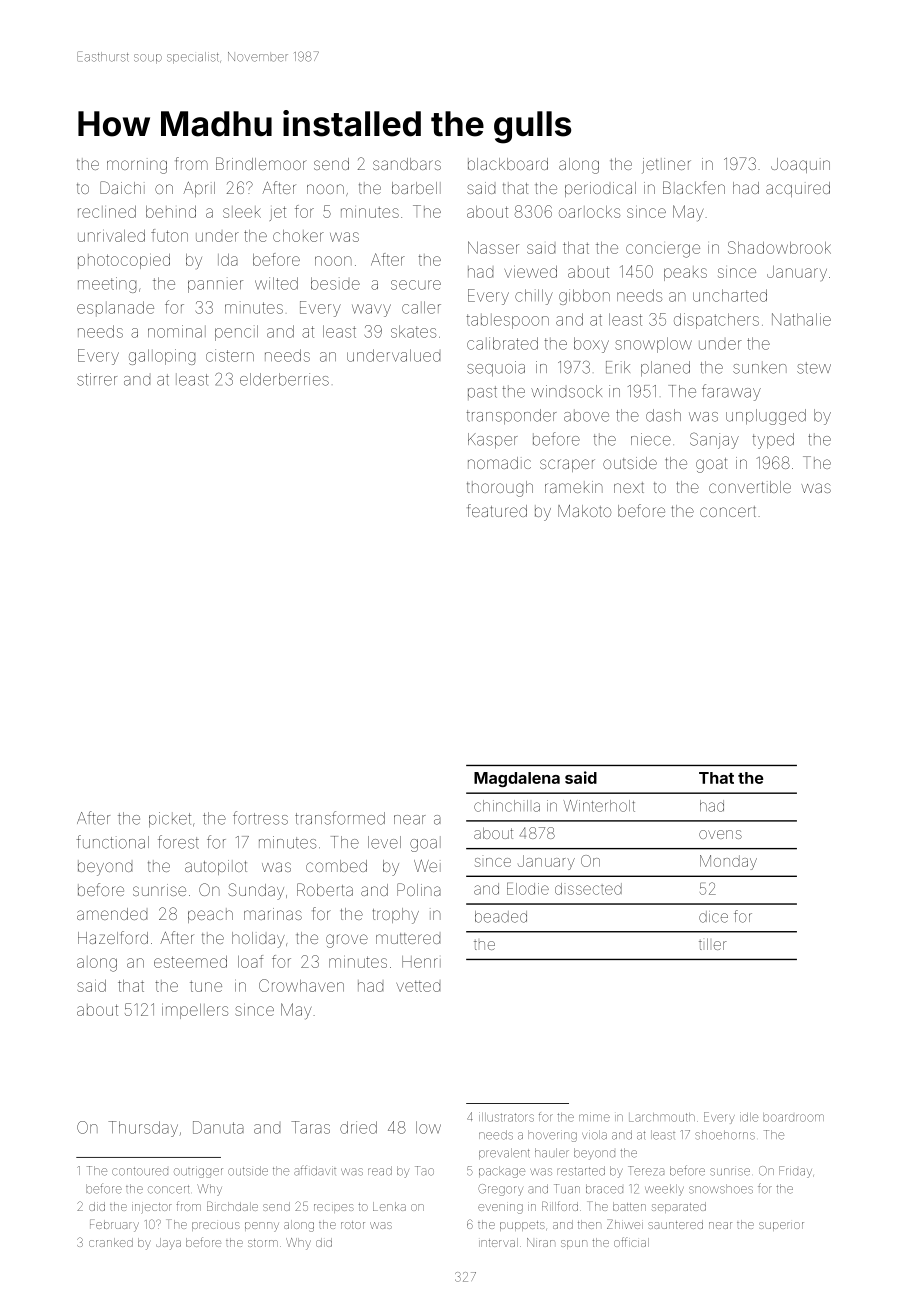 The image size is (908, 1316). Describe the element at coordinates (498, 1242) in the image. I see `interval` at that location.
